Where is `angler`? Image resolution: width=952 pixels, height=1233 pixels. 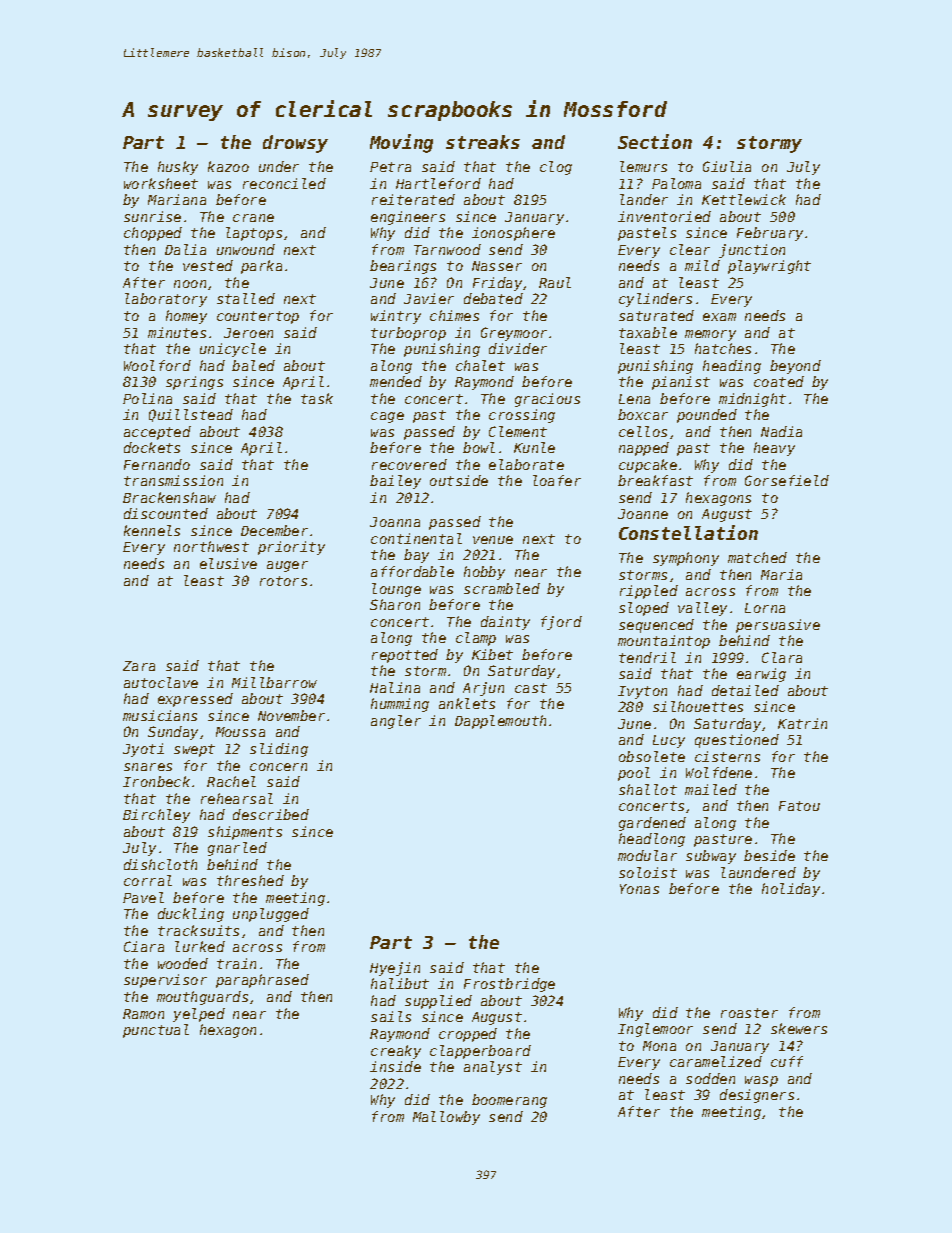 angler is located at coordinates (396, 722).
